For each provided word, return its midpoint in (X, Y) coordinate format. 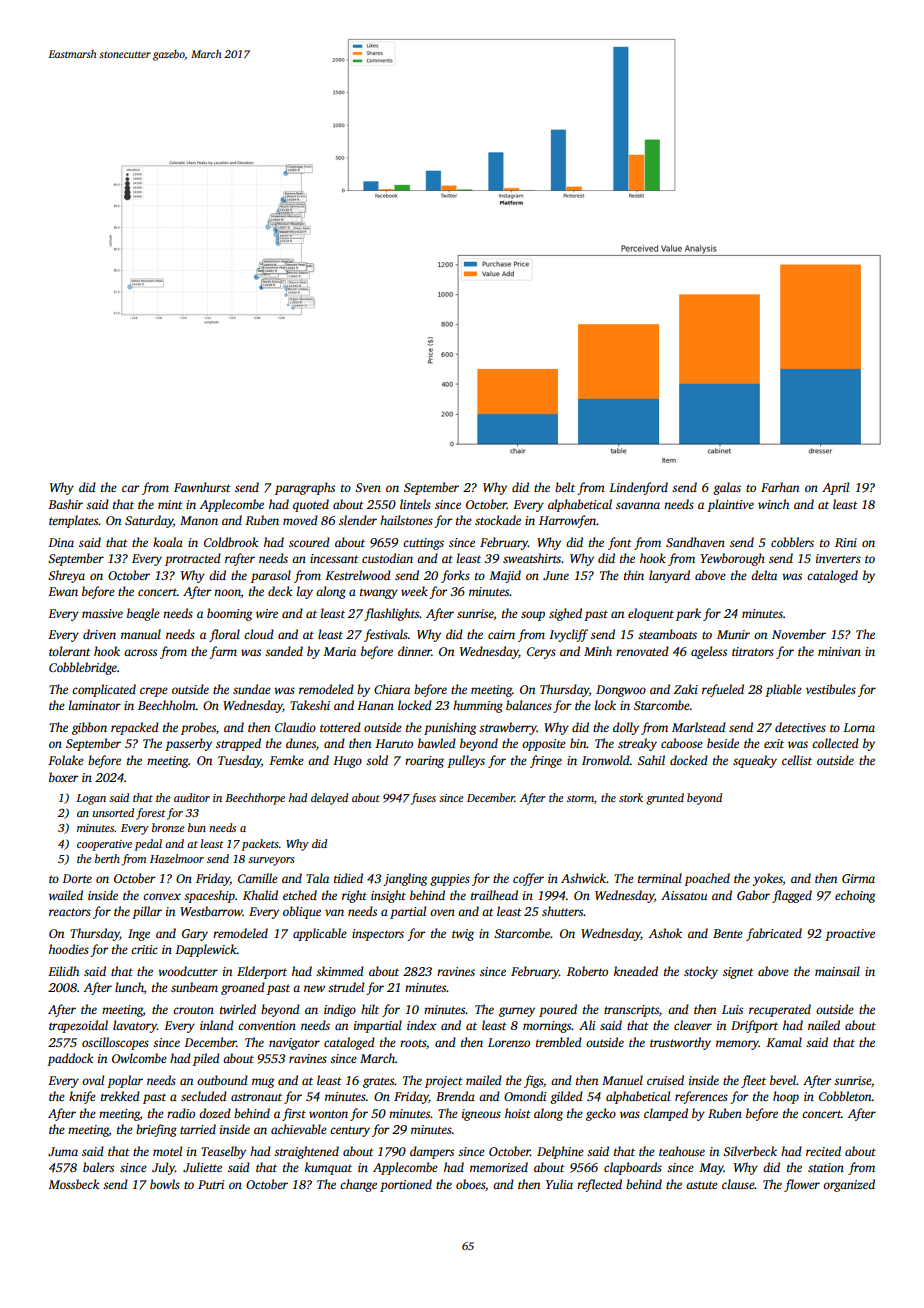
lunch (129, 987)
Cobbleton (845, 1096)
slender (358, 520)
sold (377, 760)
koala (168, 542)
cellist (797, 760)
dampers (432, 1152)
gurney (517, 1012)
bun (197, 827)
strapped (238, 744)
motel (167, 1151)
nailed (824, 1025)
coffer (528, 879)
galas (727, 488)
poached (707, 879)
